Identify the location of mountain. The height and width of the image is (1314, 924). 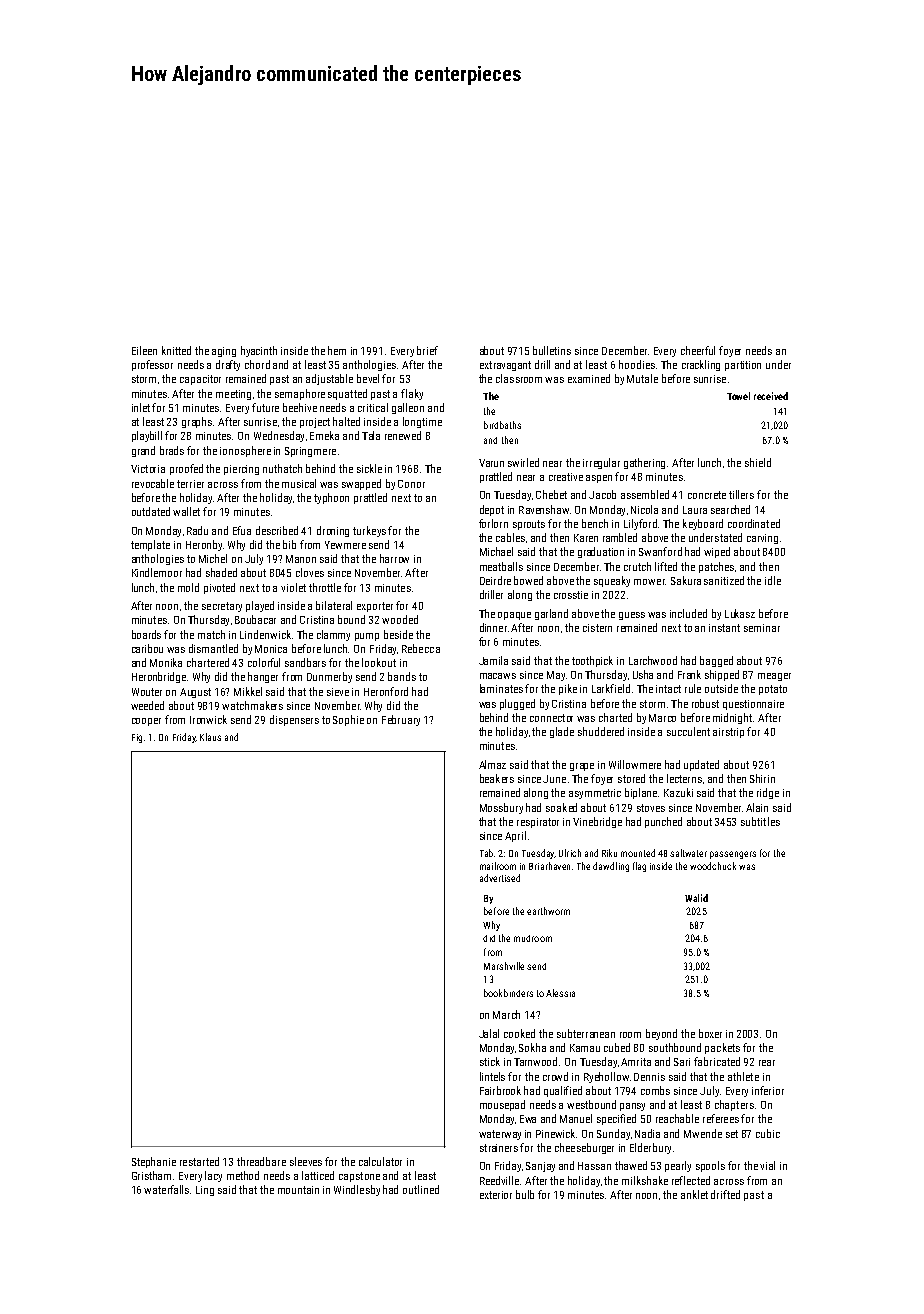
(298, 1190).
